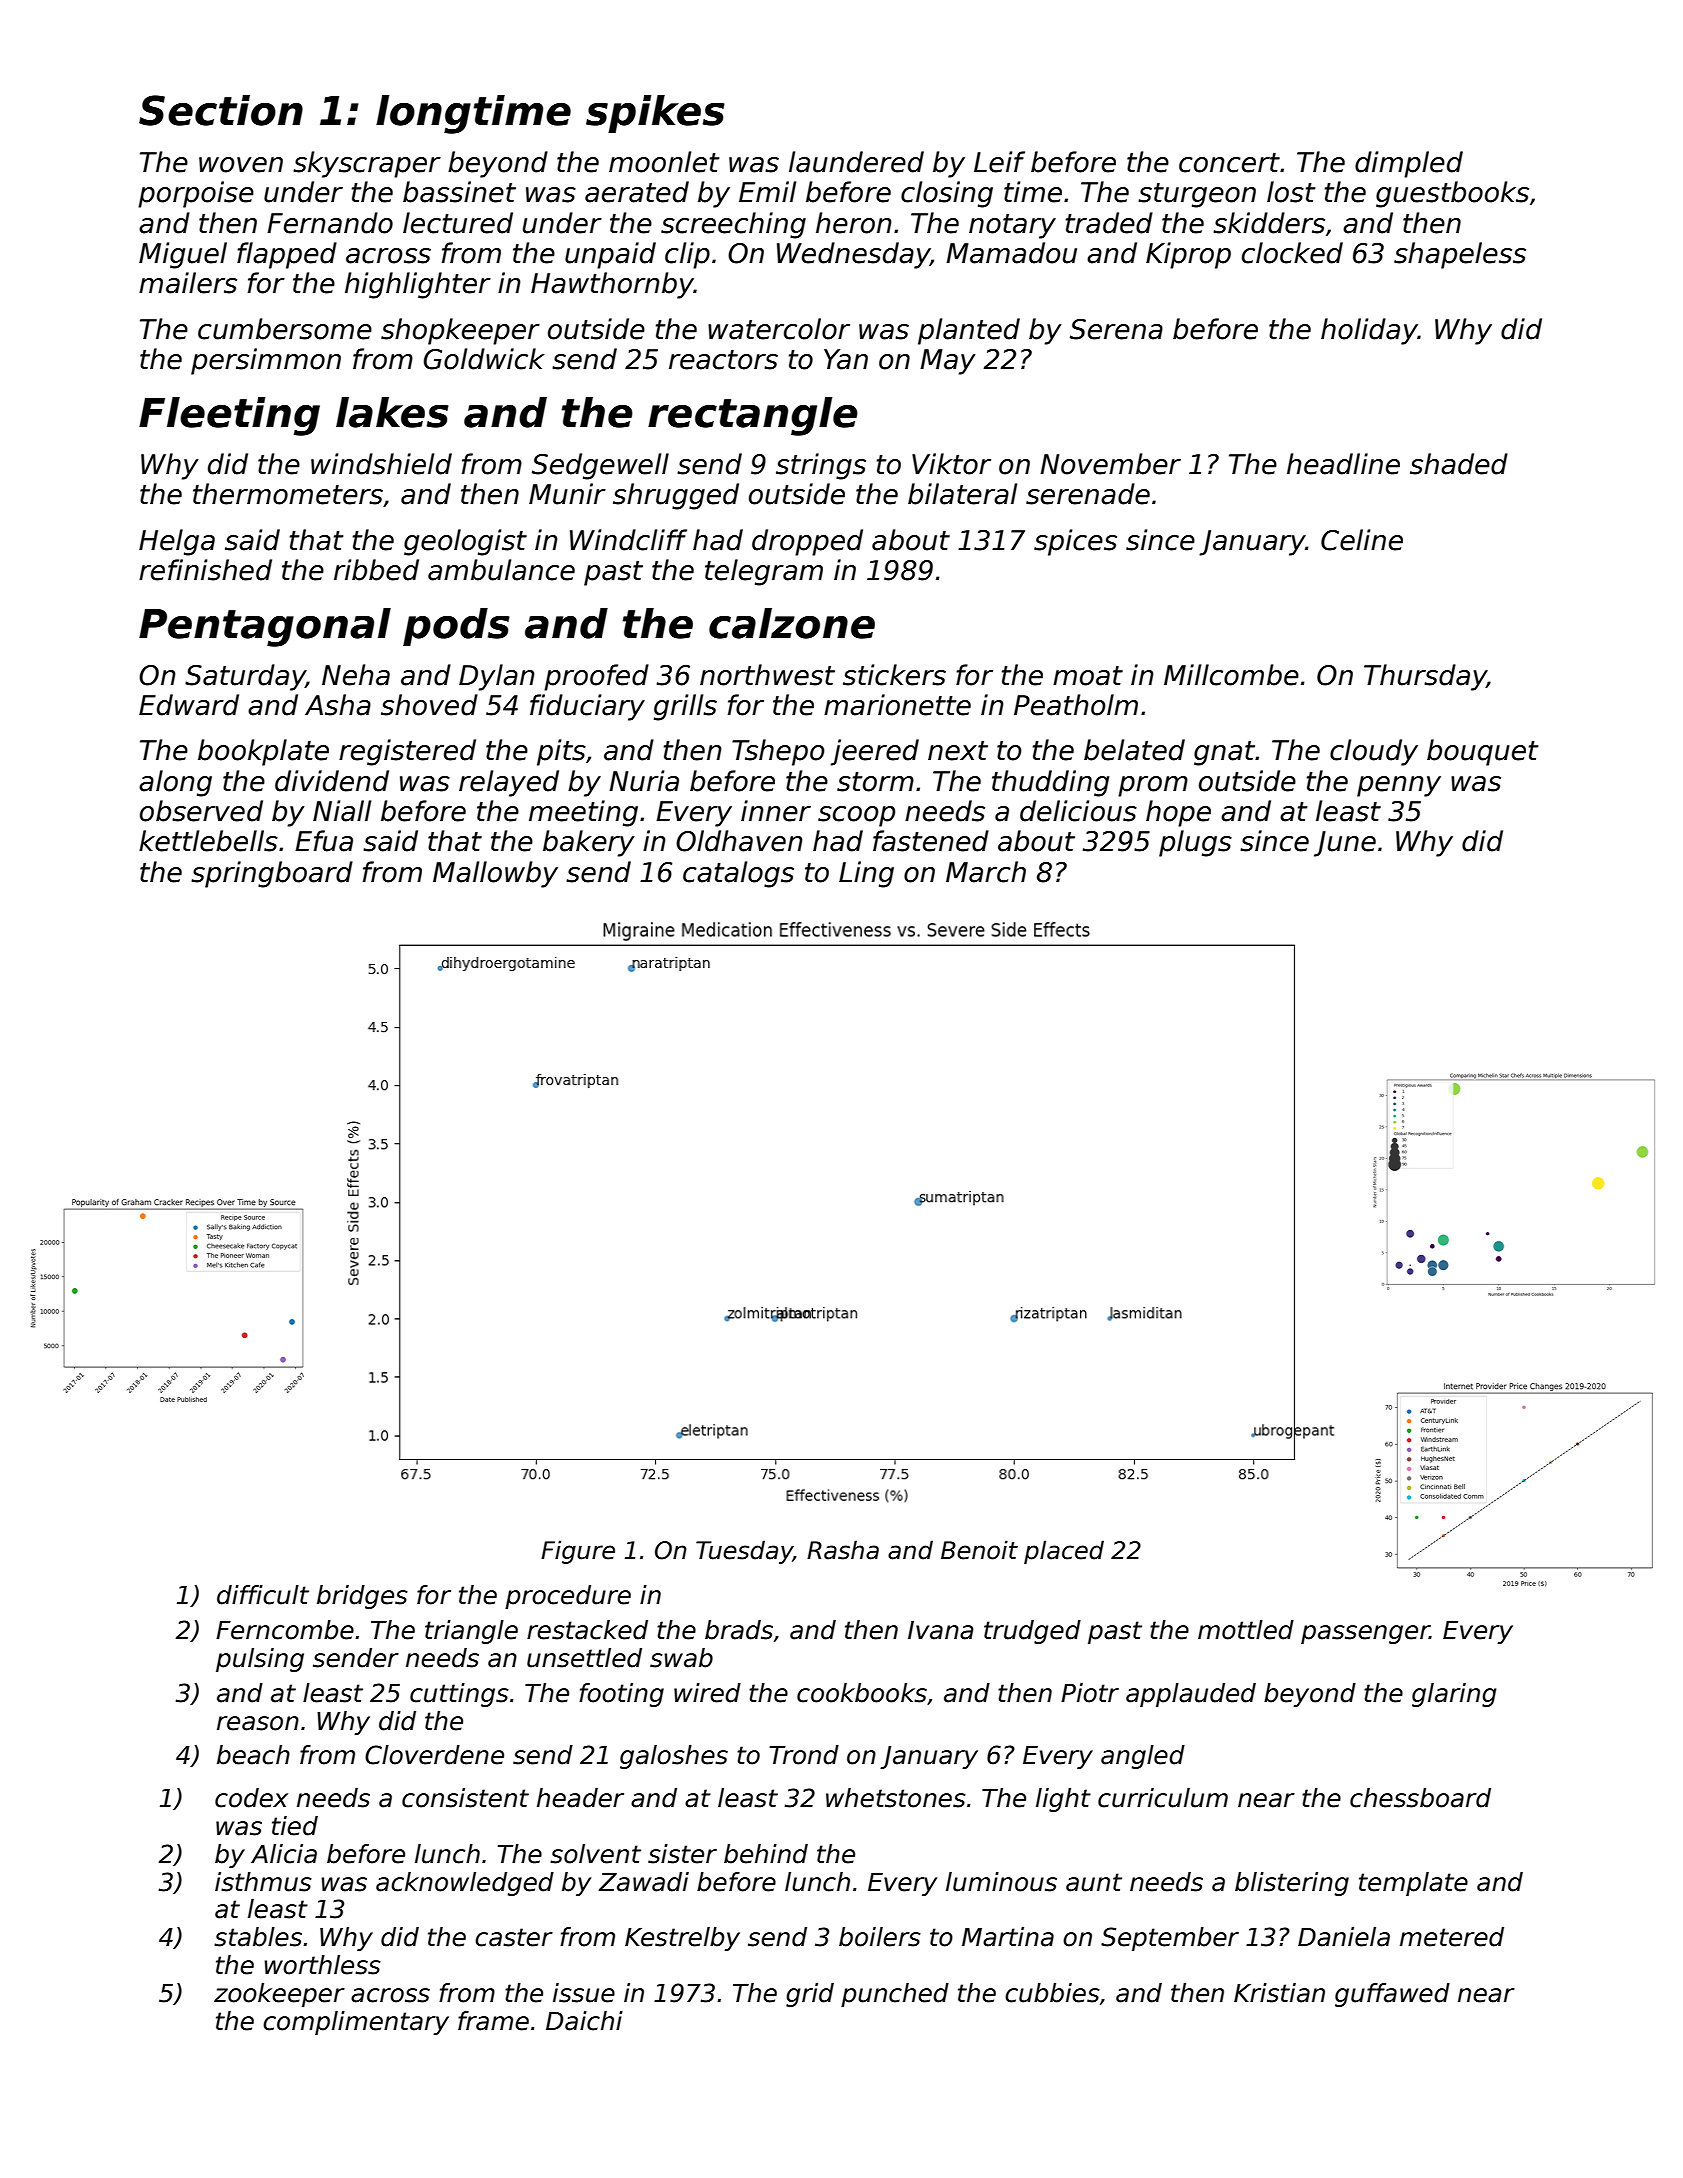 This screenshot has height=2178, width=1683. I want to click on springboard, so click(272, 874).
